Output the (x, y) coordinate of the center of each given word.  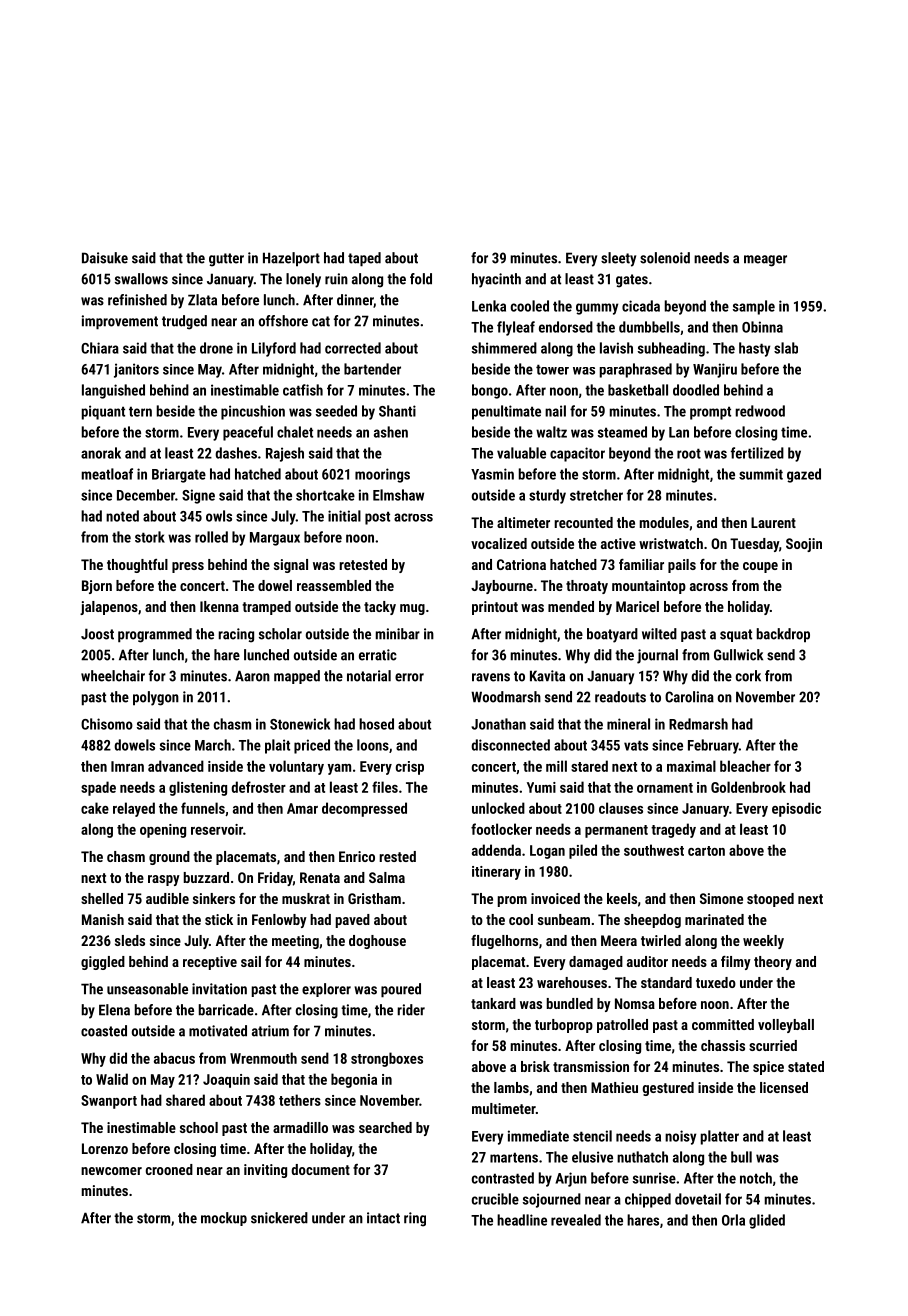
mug (412, 609)
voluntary (296, 767)
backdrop (783, 635)
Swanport (109, 1102)
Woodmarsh (506, 697)
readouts (620, 697)
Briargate (179, 475)
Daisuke (105, 258)
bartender (372, 369)
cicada (641, 306)
